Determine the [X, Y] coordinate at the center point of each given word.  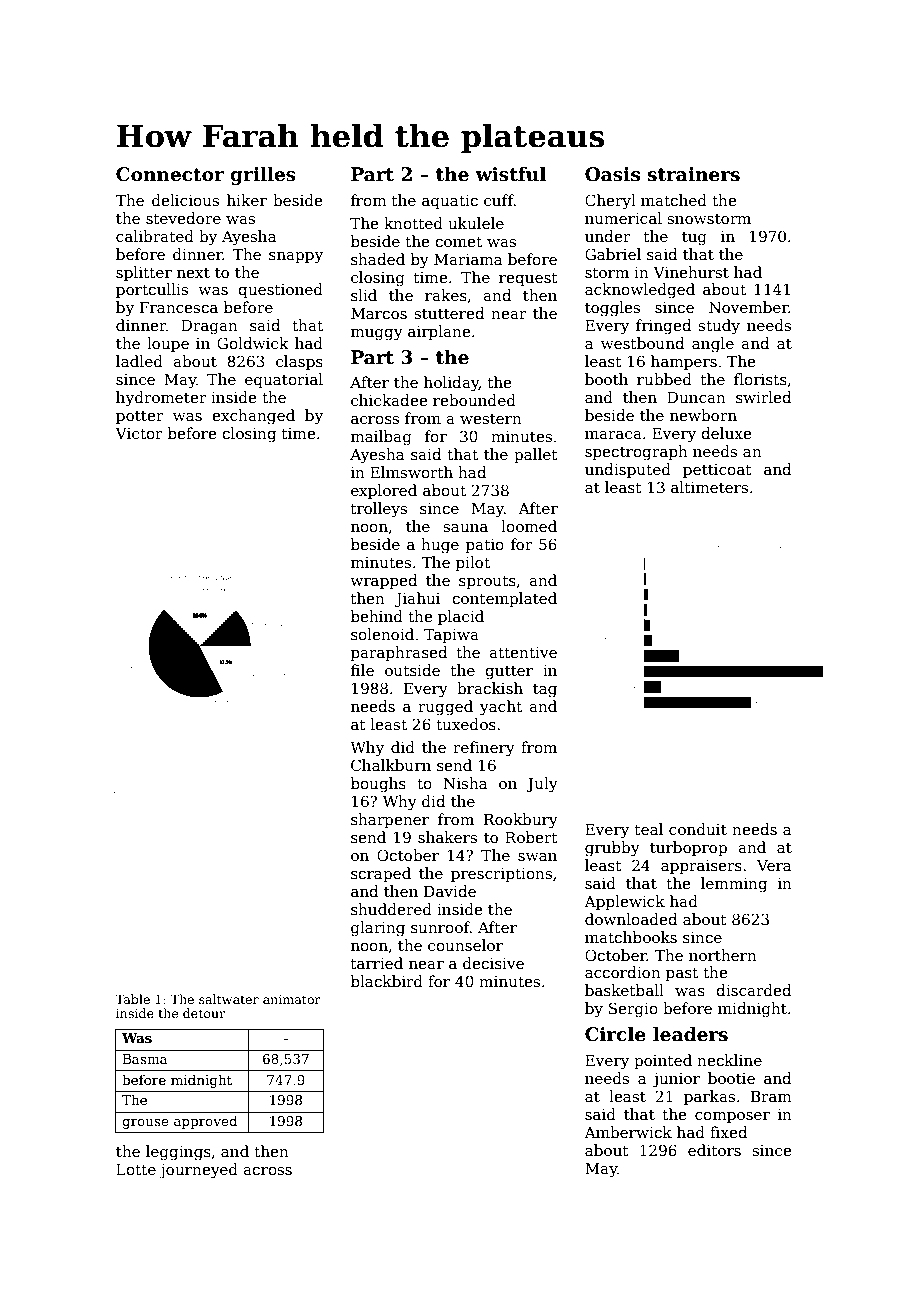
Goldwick [253, 343]
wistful [510, 174]
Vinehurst [691, 272]
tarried [377, 963]
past [682, 974]
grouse [145, 1124]
